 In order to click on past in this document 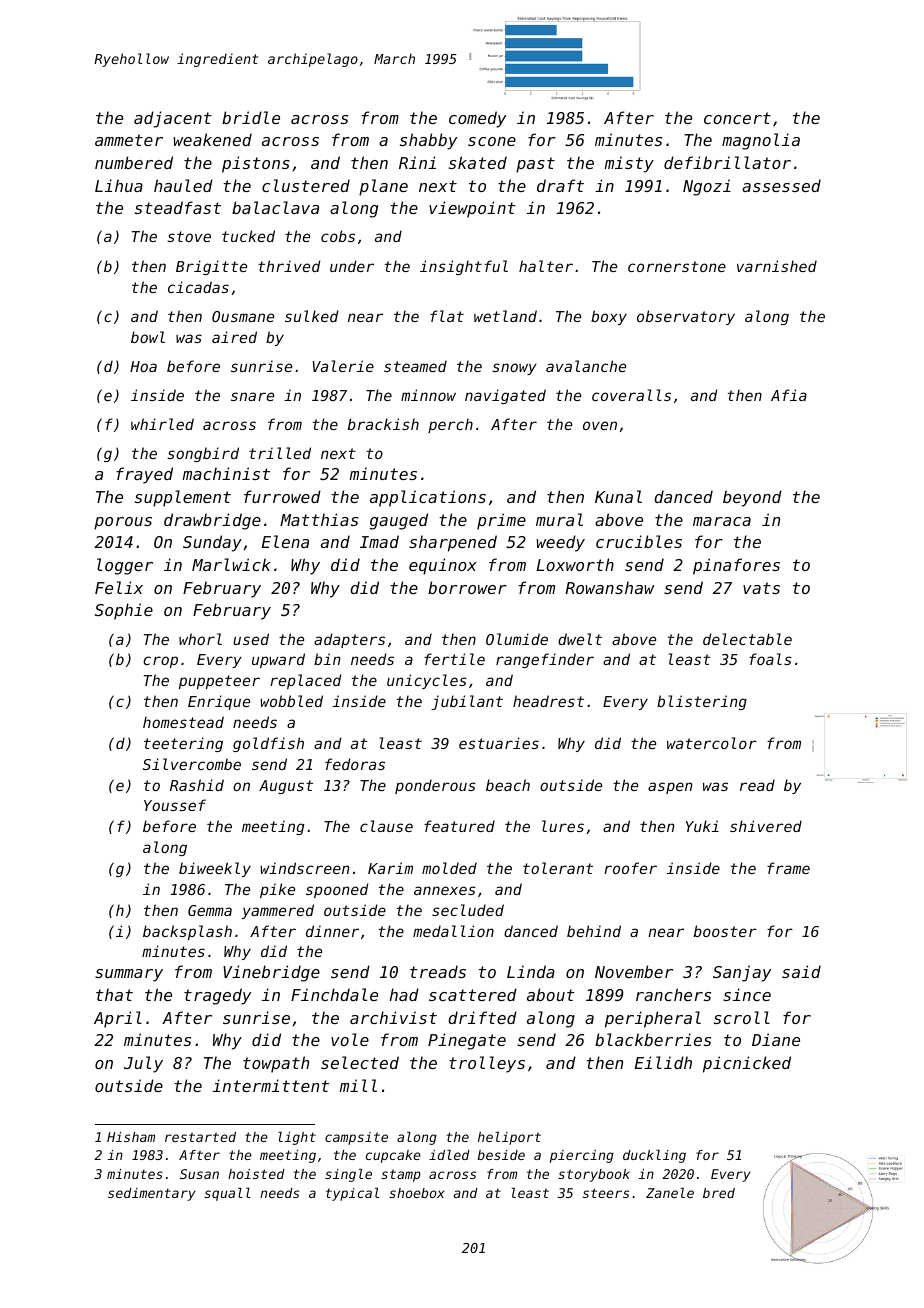, I will do `click(535, 165)`.
